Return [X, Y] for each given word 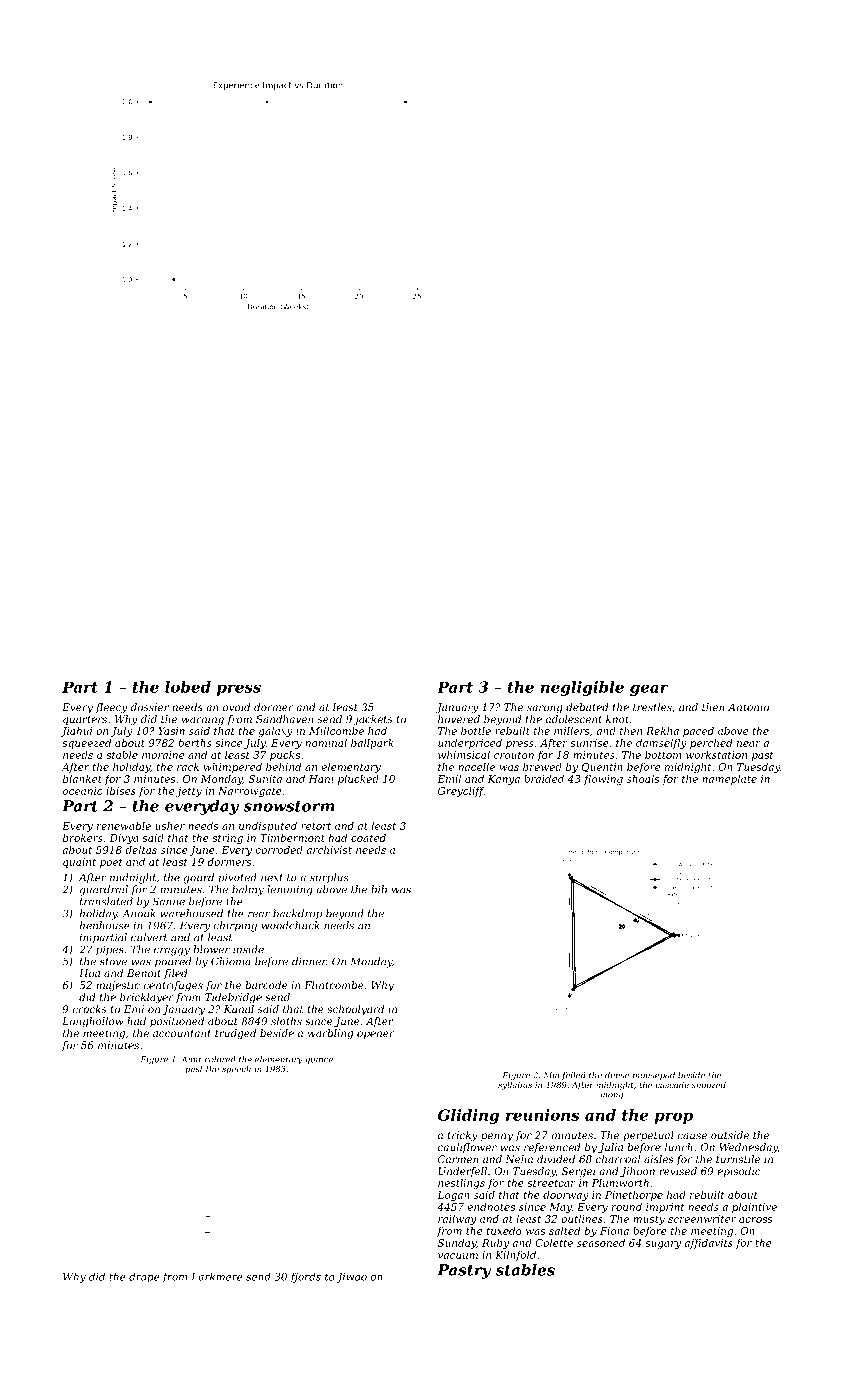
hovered [459, 719]
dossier [150, 707]
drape [144, 1277]
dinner [309, 961]
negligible [582, 688]
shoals [643, 779]
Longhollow [92, 1022]
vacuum [458, 1256]
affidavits [708, 1244]
